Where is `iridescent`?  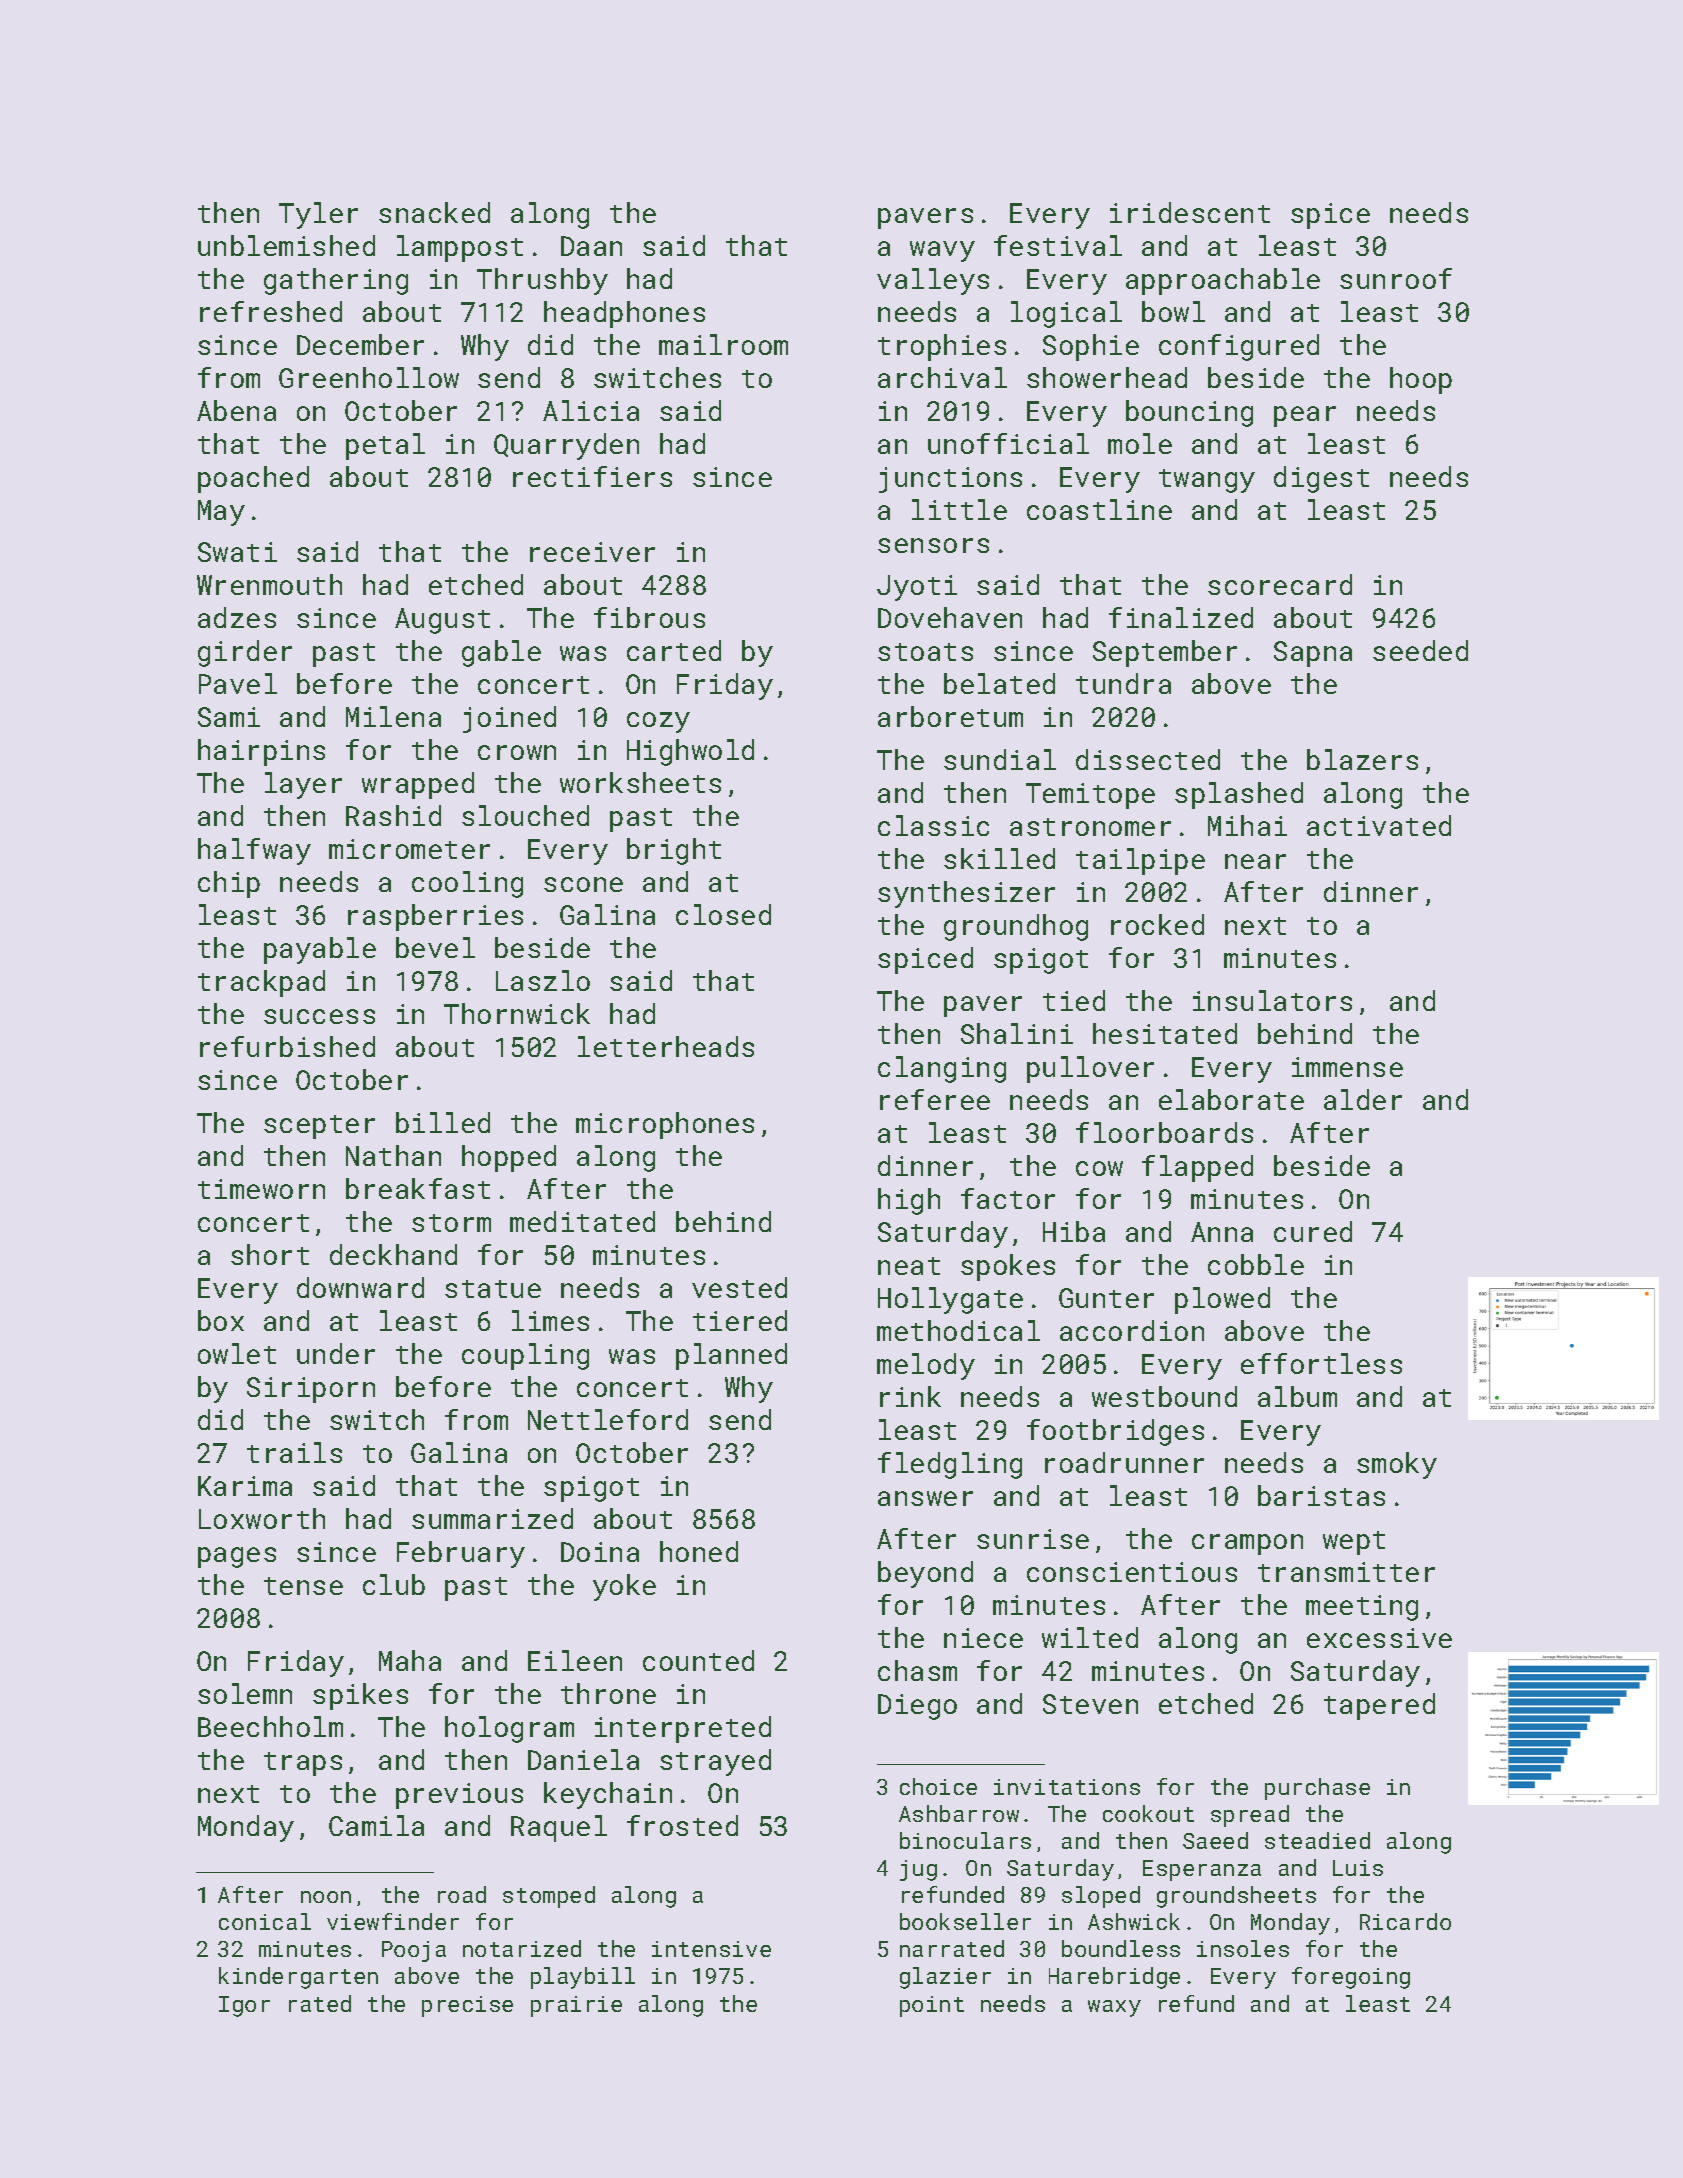
iridescent is located at coordinates (1190, 212).
